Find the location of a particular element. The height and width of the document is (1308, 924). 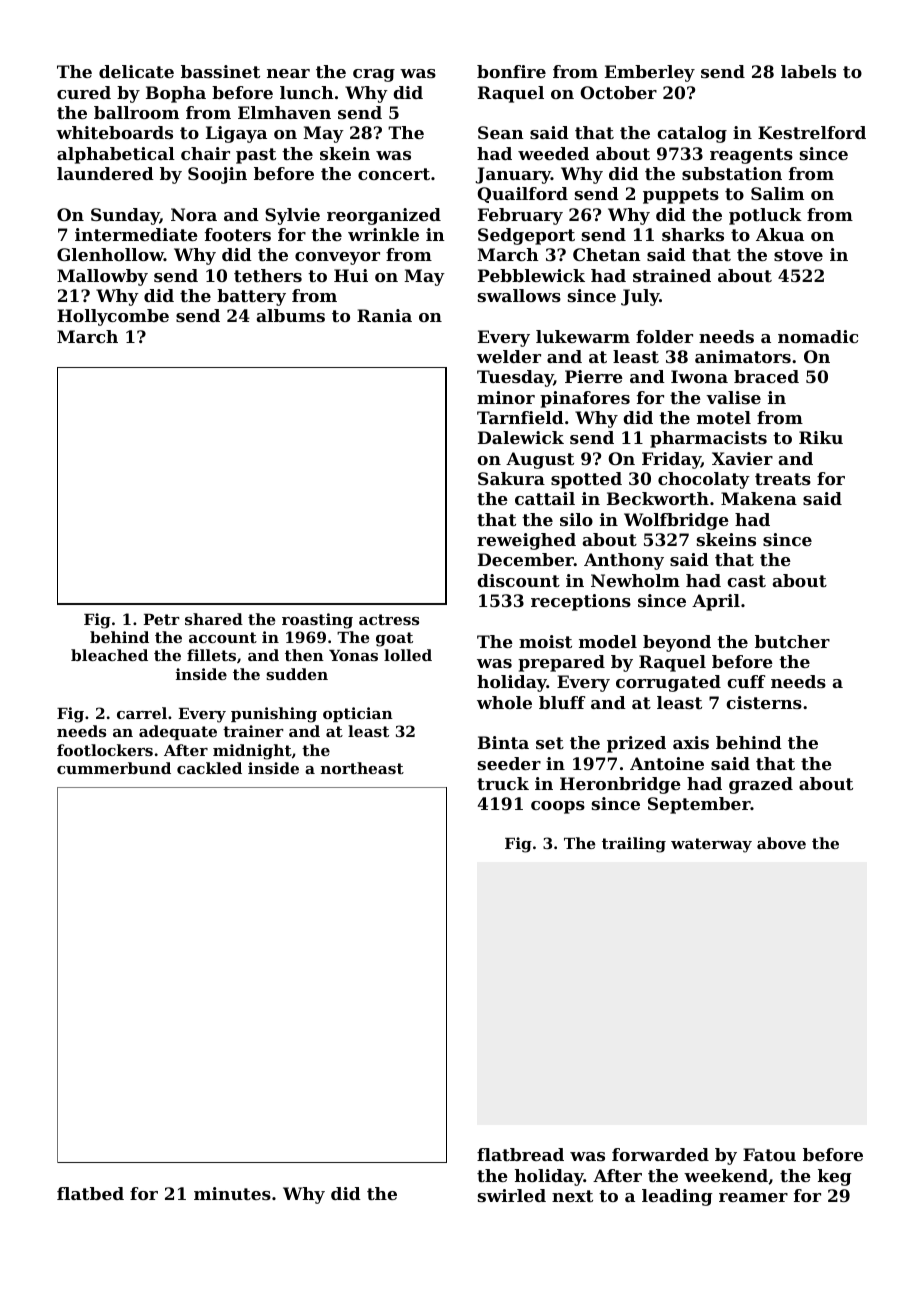

flatbed is located at coordinates (90, 1193).
